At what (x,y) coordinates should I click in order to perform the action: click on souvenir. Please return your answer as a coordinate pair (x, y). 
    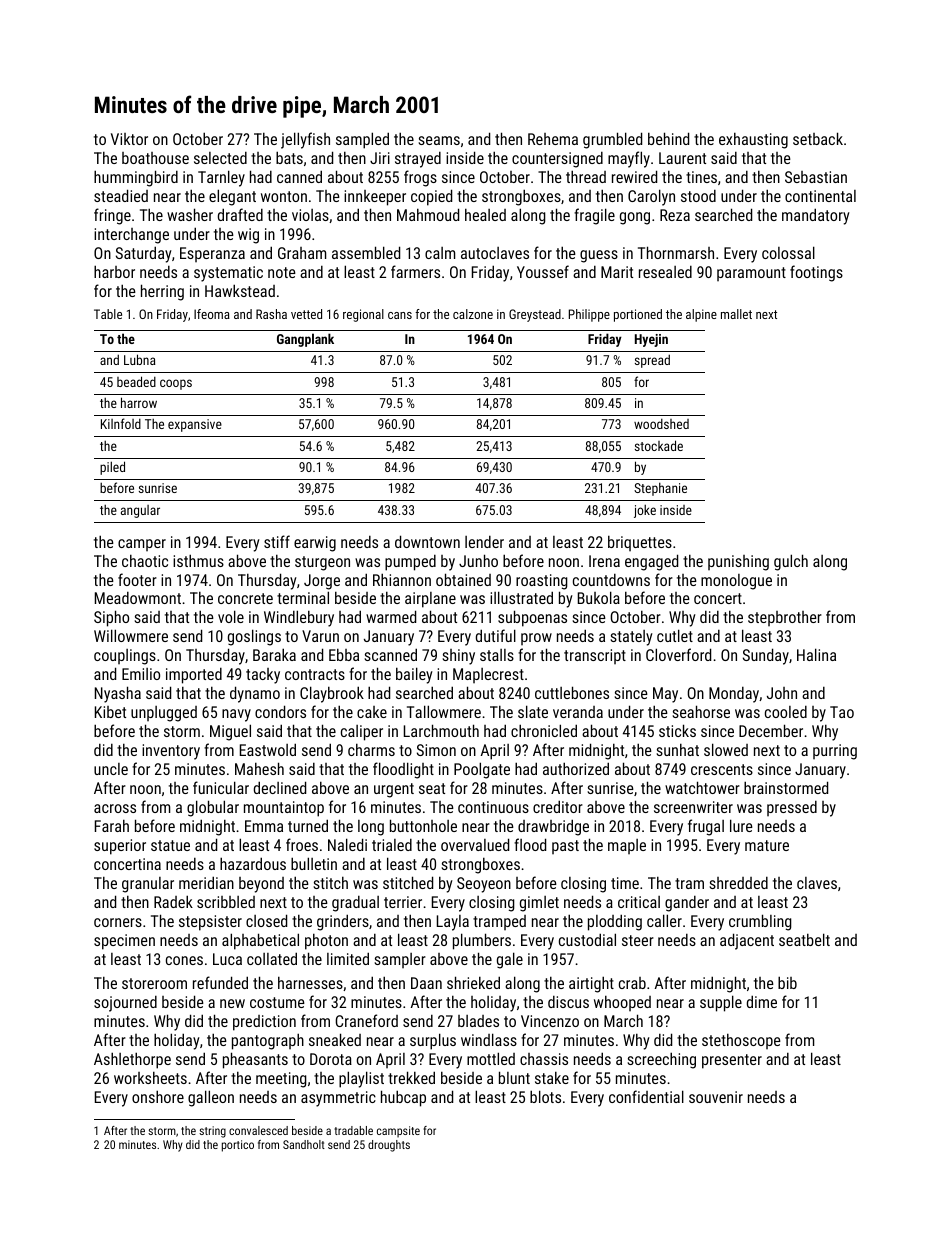
    Looking at the image, I should click on (716, 1097).
